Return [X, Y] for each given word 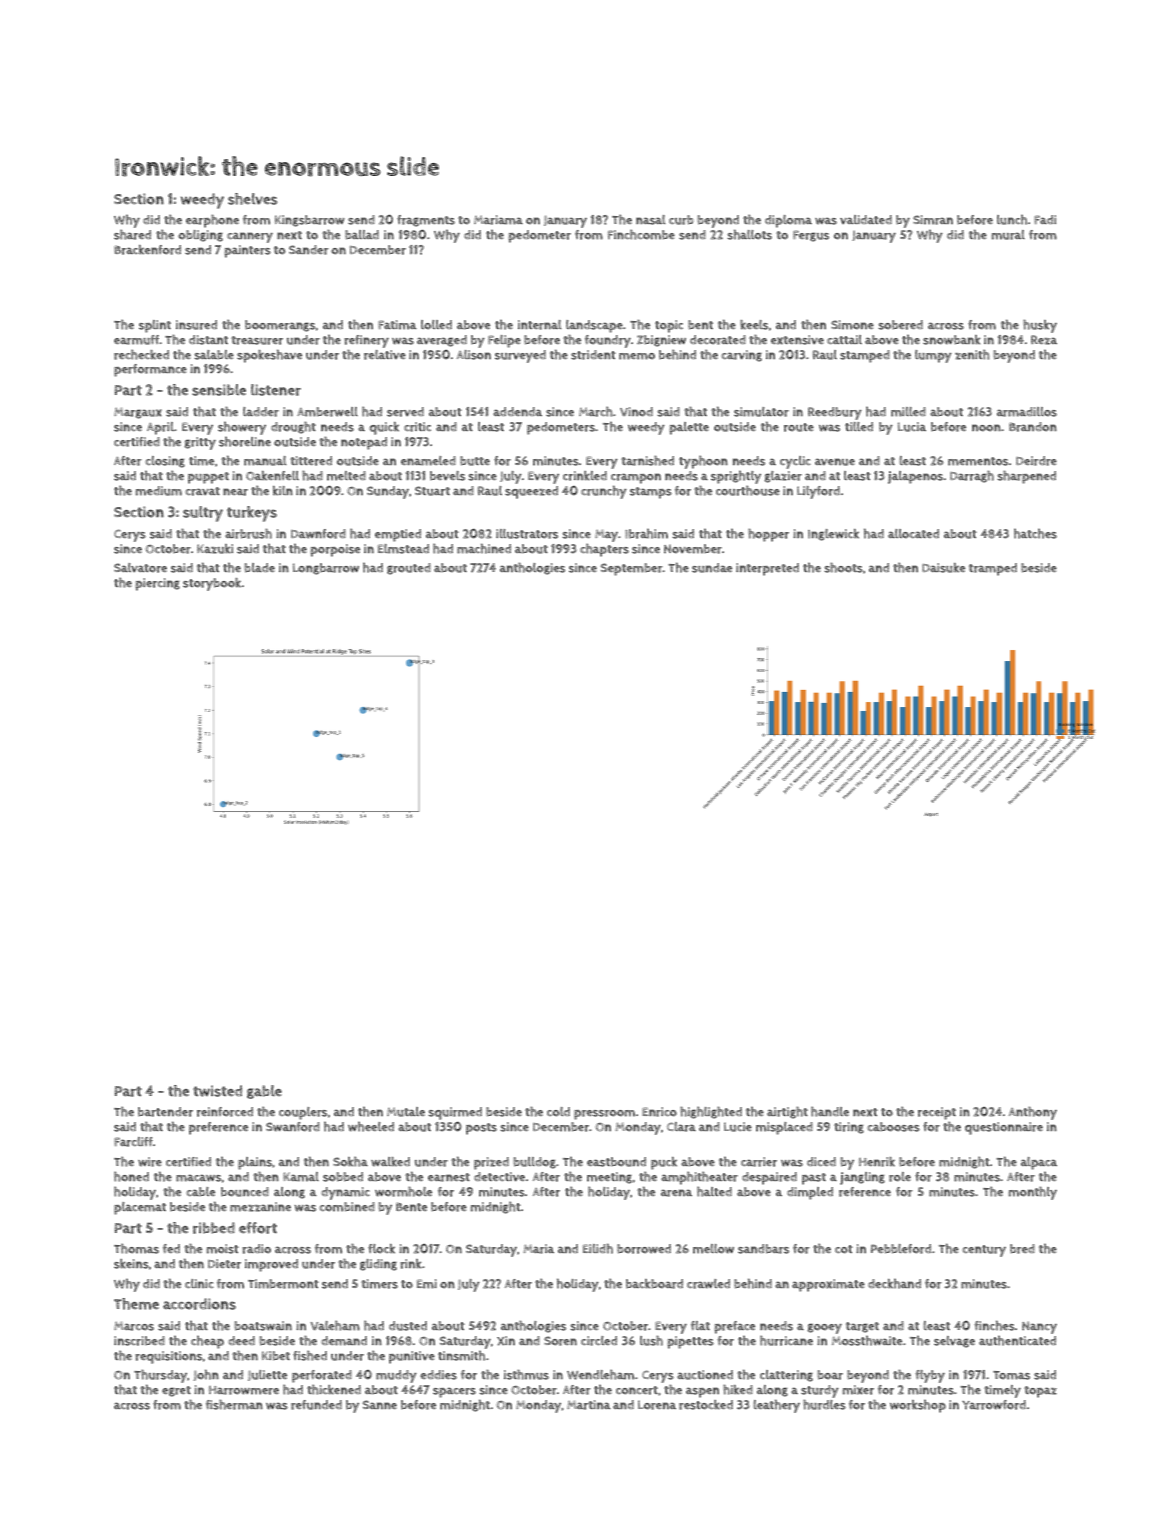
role [900, 1177]
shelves [252, 199]
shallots [749, 234]
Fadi [1045, 219]
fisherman [234, 1404]
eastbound [616, 1162]
